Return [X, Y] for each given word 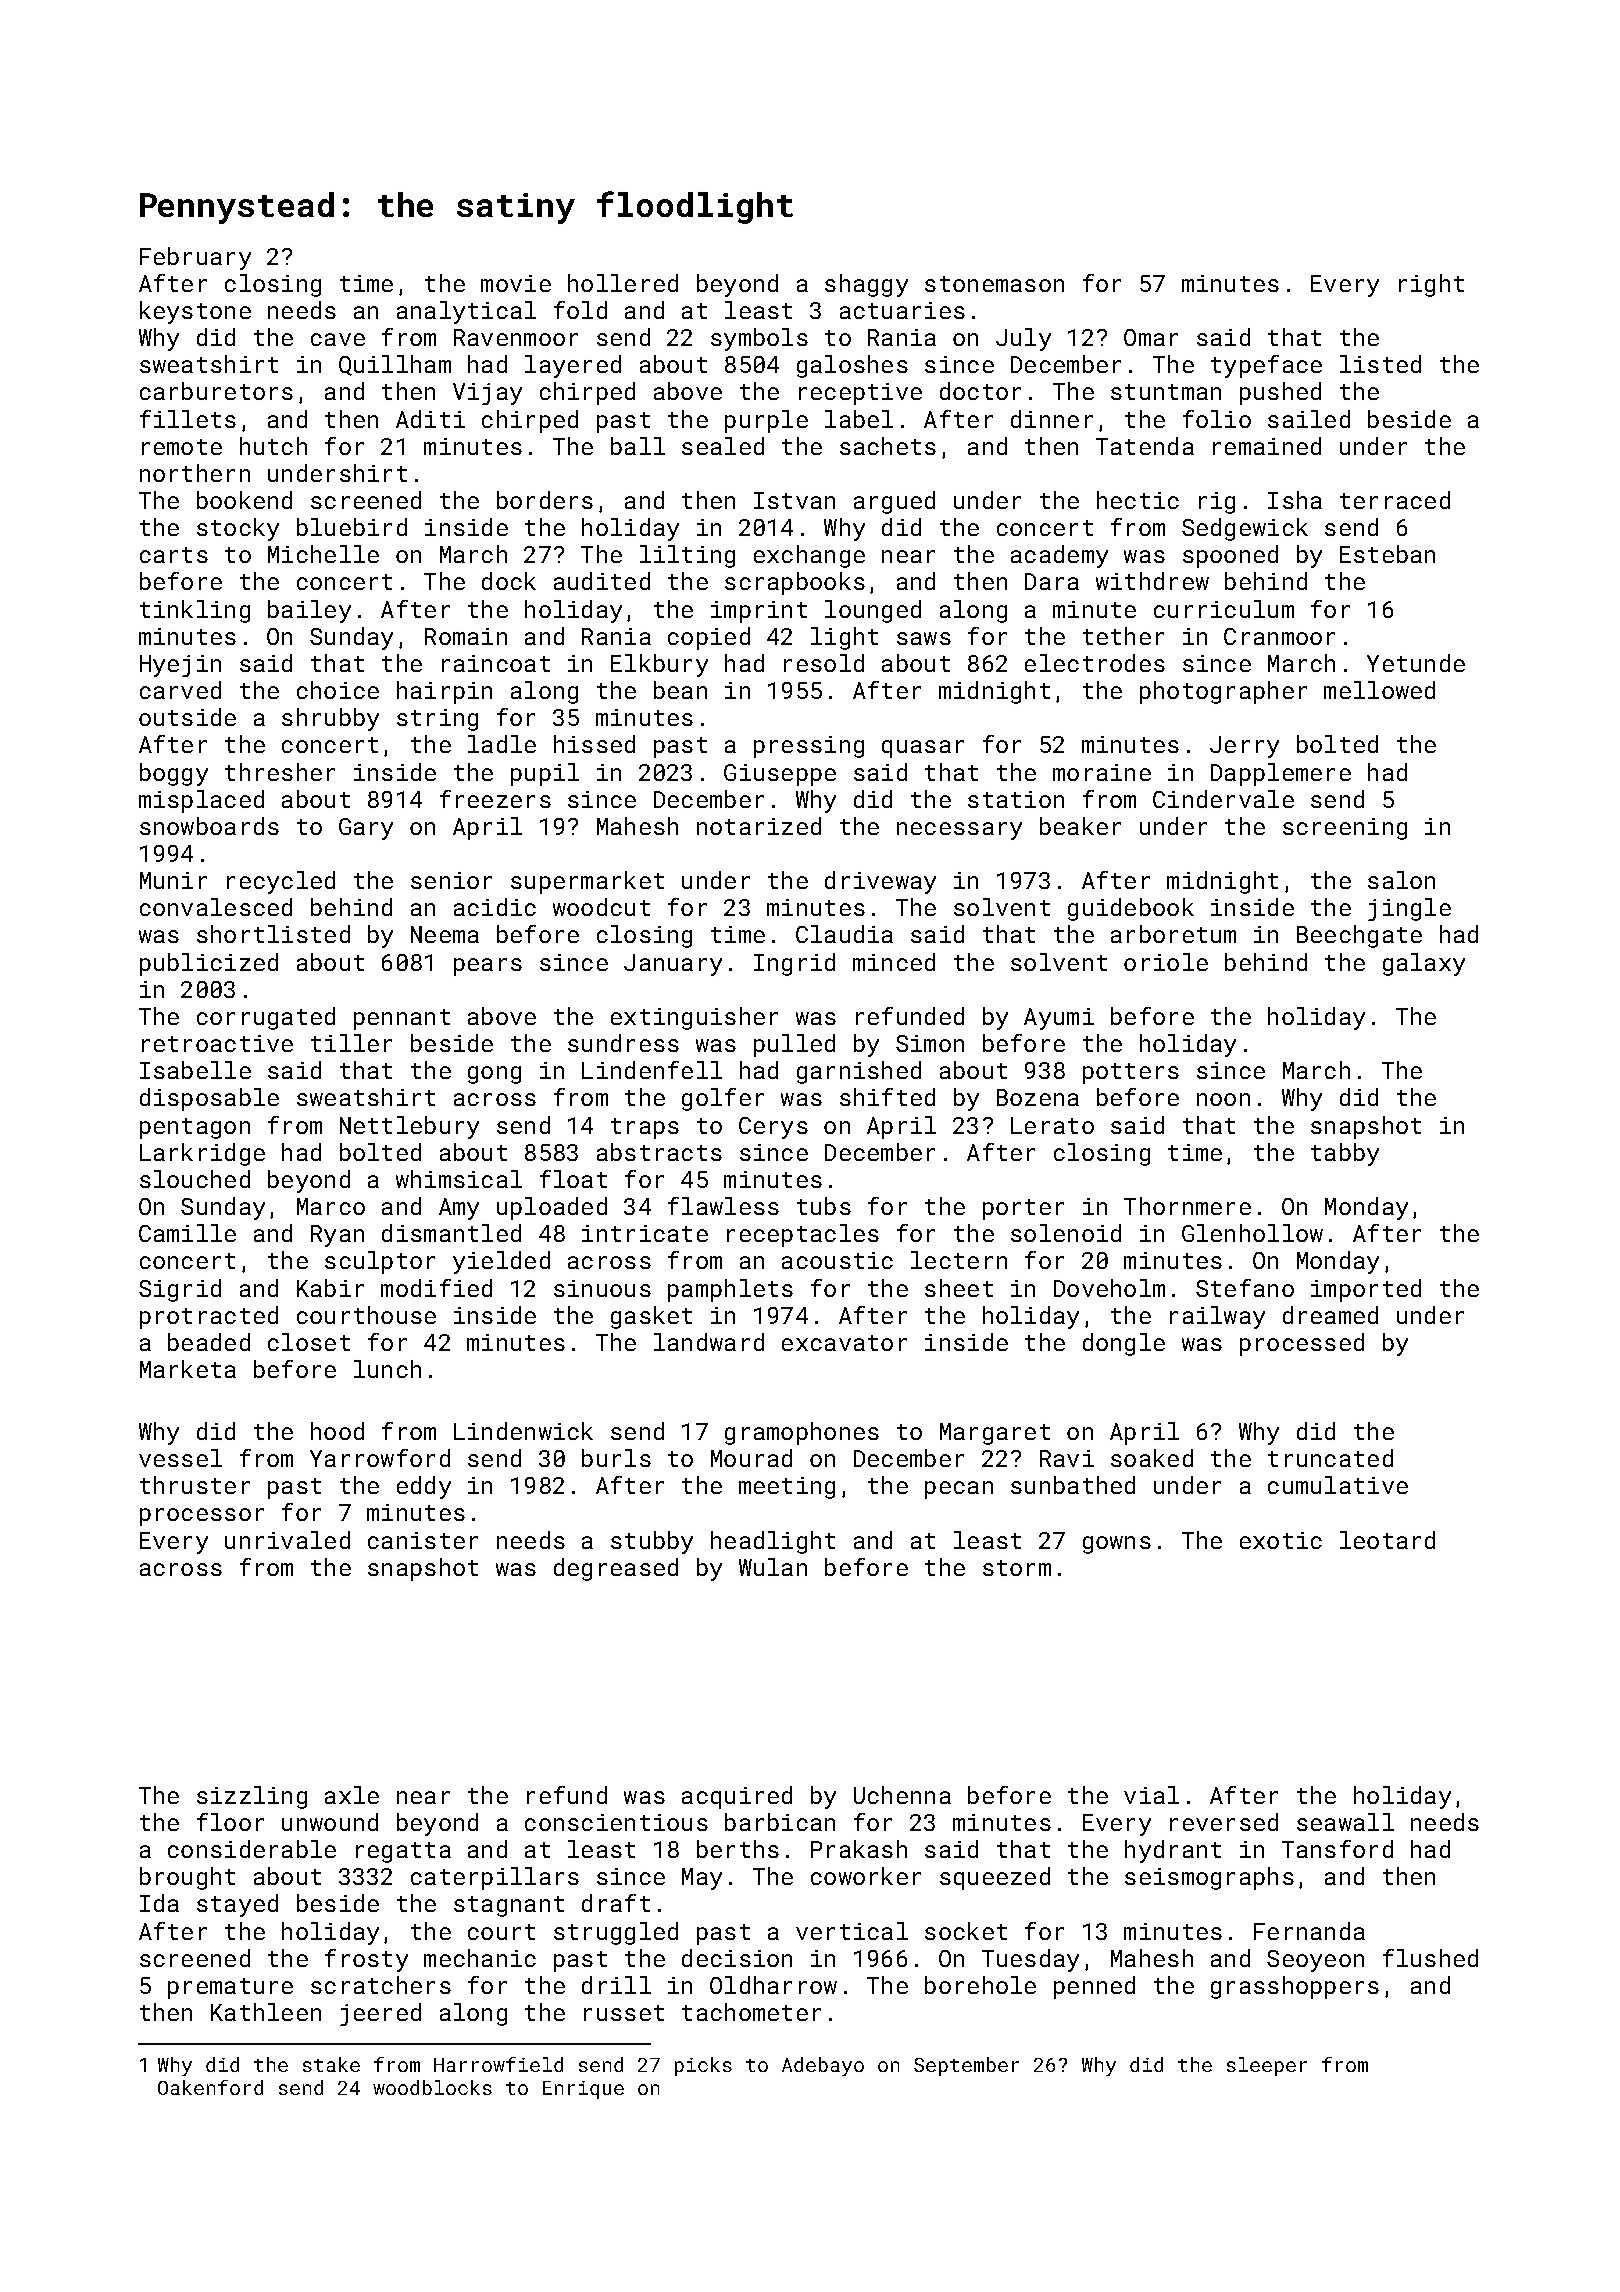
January [673, 965]
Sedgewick [1245, 529]
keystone [195, 312]
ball [638, 446]
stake [331, 2064]
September [966, 2066]
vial [1151, 1795]
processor [202, 1517]
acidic [495, 907]
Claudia [844, 934]
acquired [737, 1797]
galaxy [1424, 964]
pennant [402, 1019]
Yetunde [1416, 663]
